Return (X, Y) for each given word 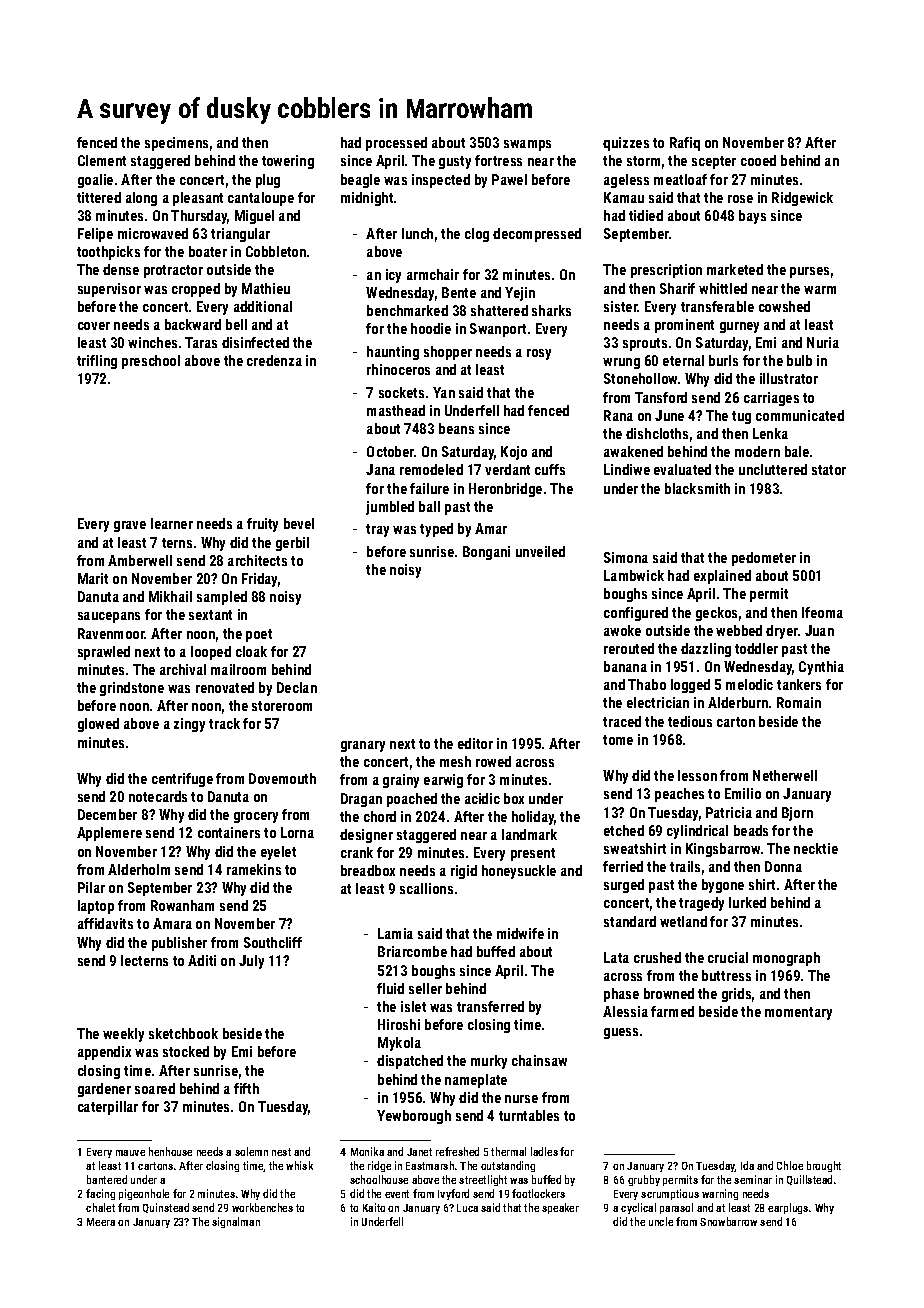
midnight (367, 199)
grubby (644, 1180)
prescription (666, 271)
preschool (151, 362)
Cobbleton (276, 251)
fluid (390, 988)
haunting (393, 353)
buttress (726, 975)
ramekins (254, 869)
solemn (251, 1151)
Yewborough (414, 1117)
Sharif (677, 288)
